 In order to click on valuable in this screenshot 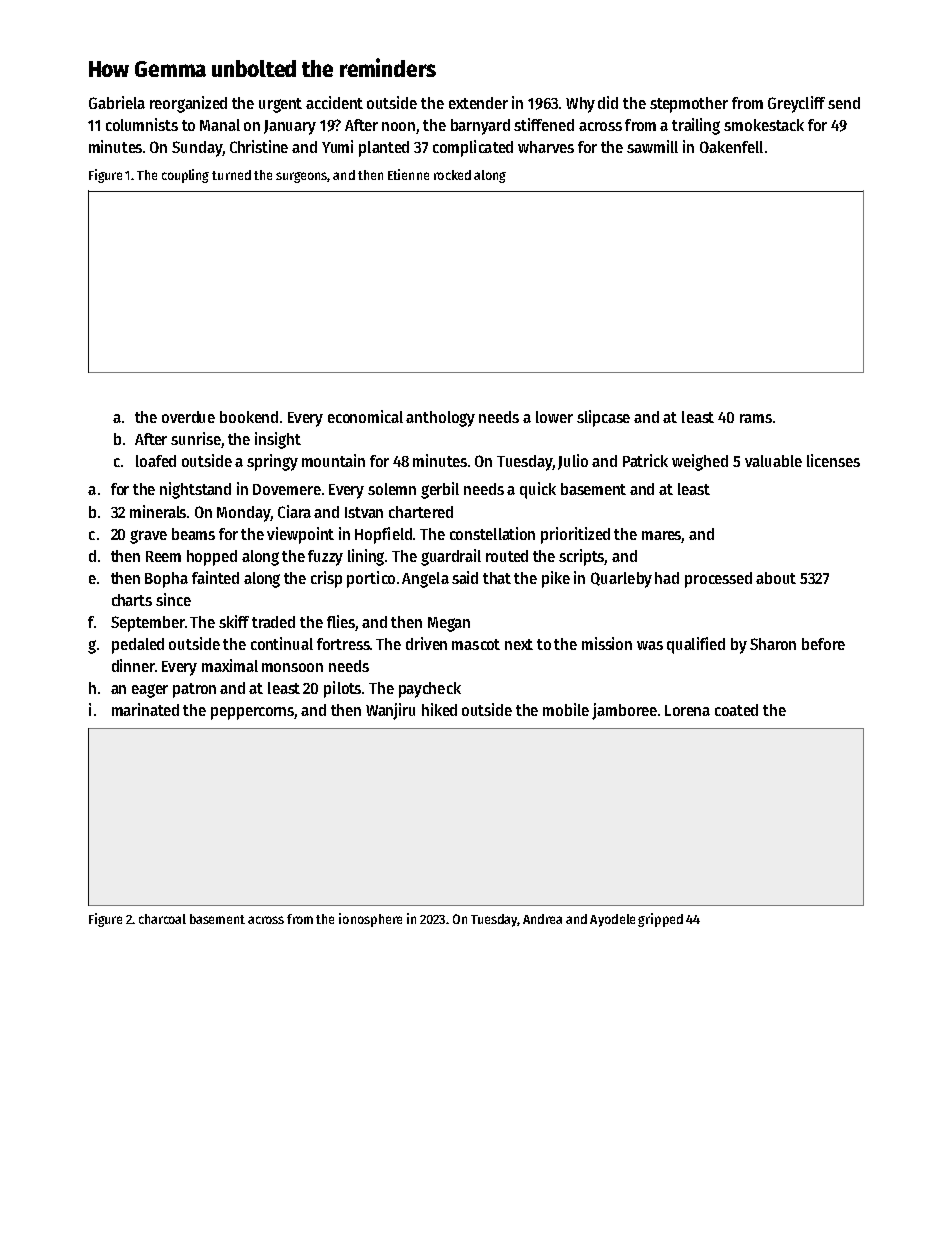, I will do `click(773, 461)`.
